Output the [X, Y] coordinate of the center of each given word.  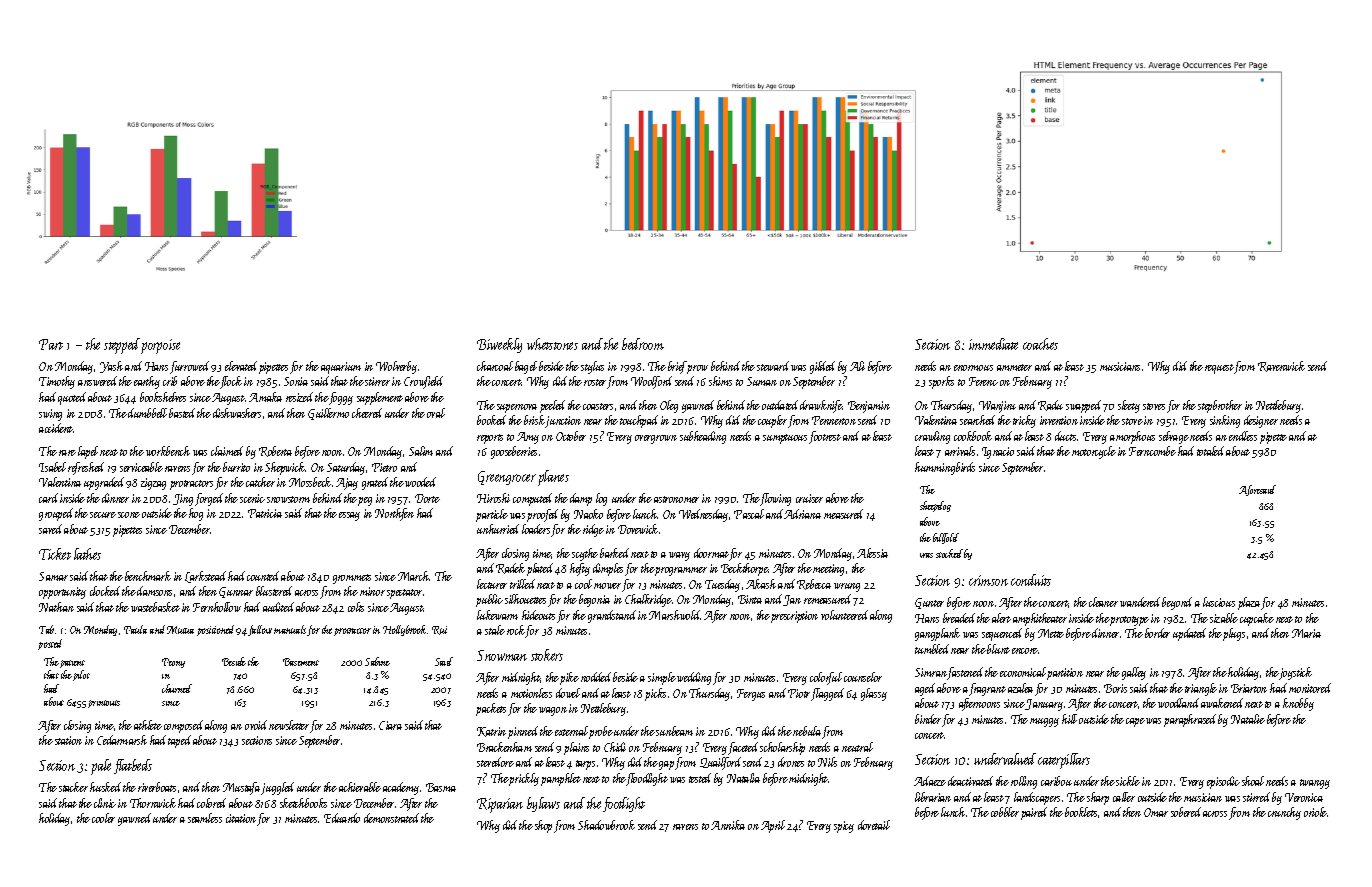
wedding [694, 678]
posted [50, 644]
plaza [1250, 603]
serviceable [141, 467]
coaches [1040, 344]
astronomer [676, 499]
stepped [122, 346]
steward [773, 366]
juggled [278, 788]
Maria [1306, 633]
